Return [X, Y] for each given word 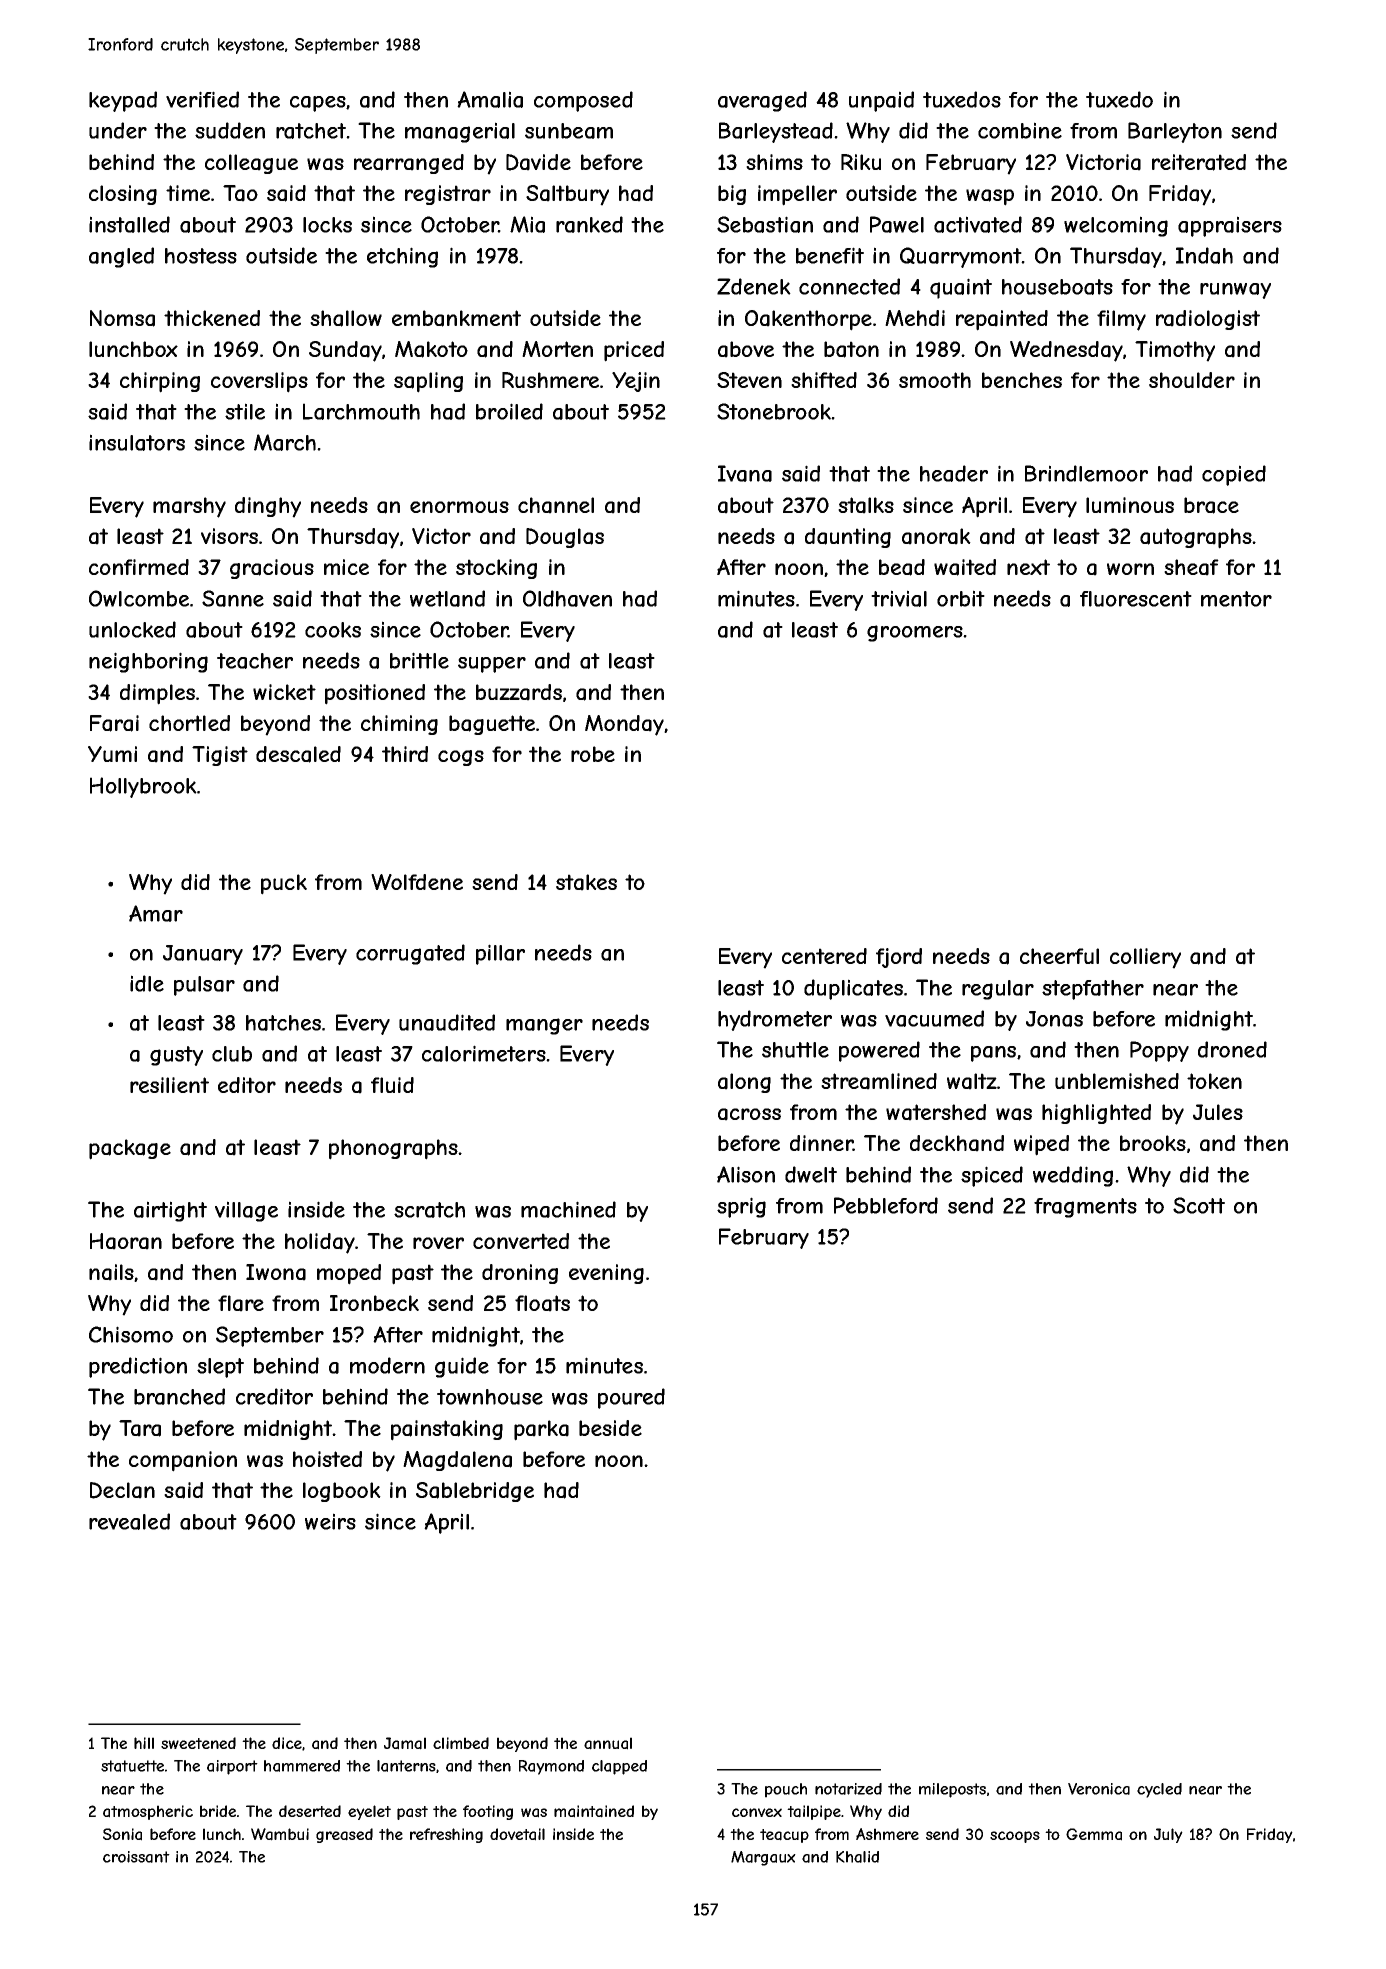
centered [824, 956]
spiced [992, 1176]
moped [349, 1274]
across [749, 1114]
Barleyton [1175, 132]
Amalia [490, 99]
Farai [114, 723]
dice [287, 1743]
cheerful [1059, 956]
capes [318, 104]
